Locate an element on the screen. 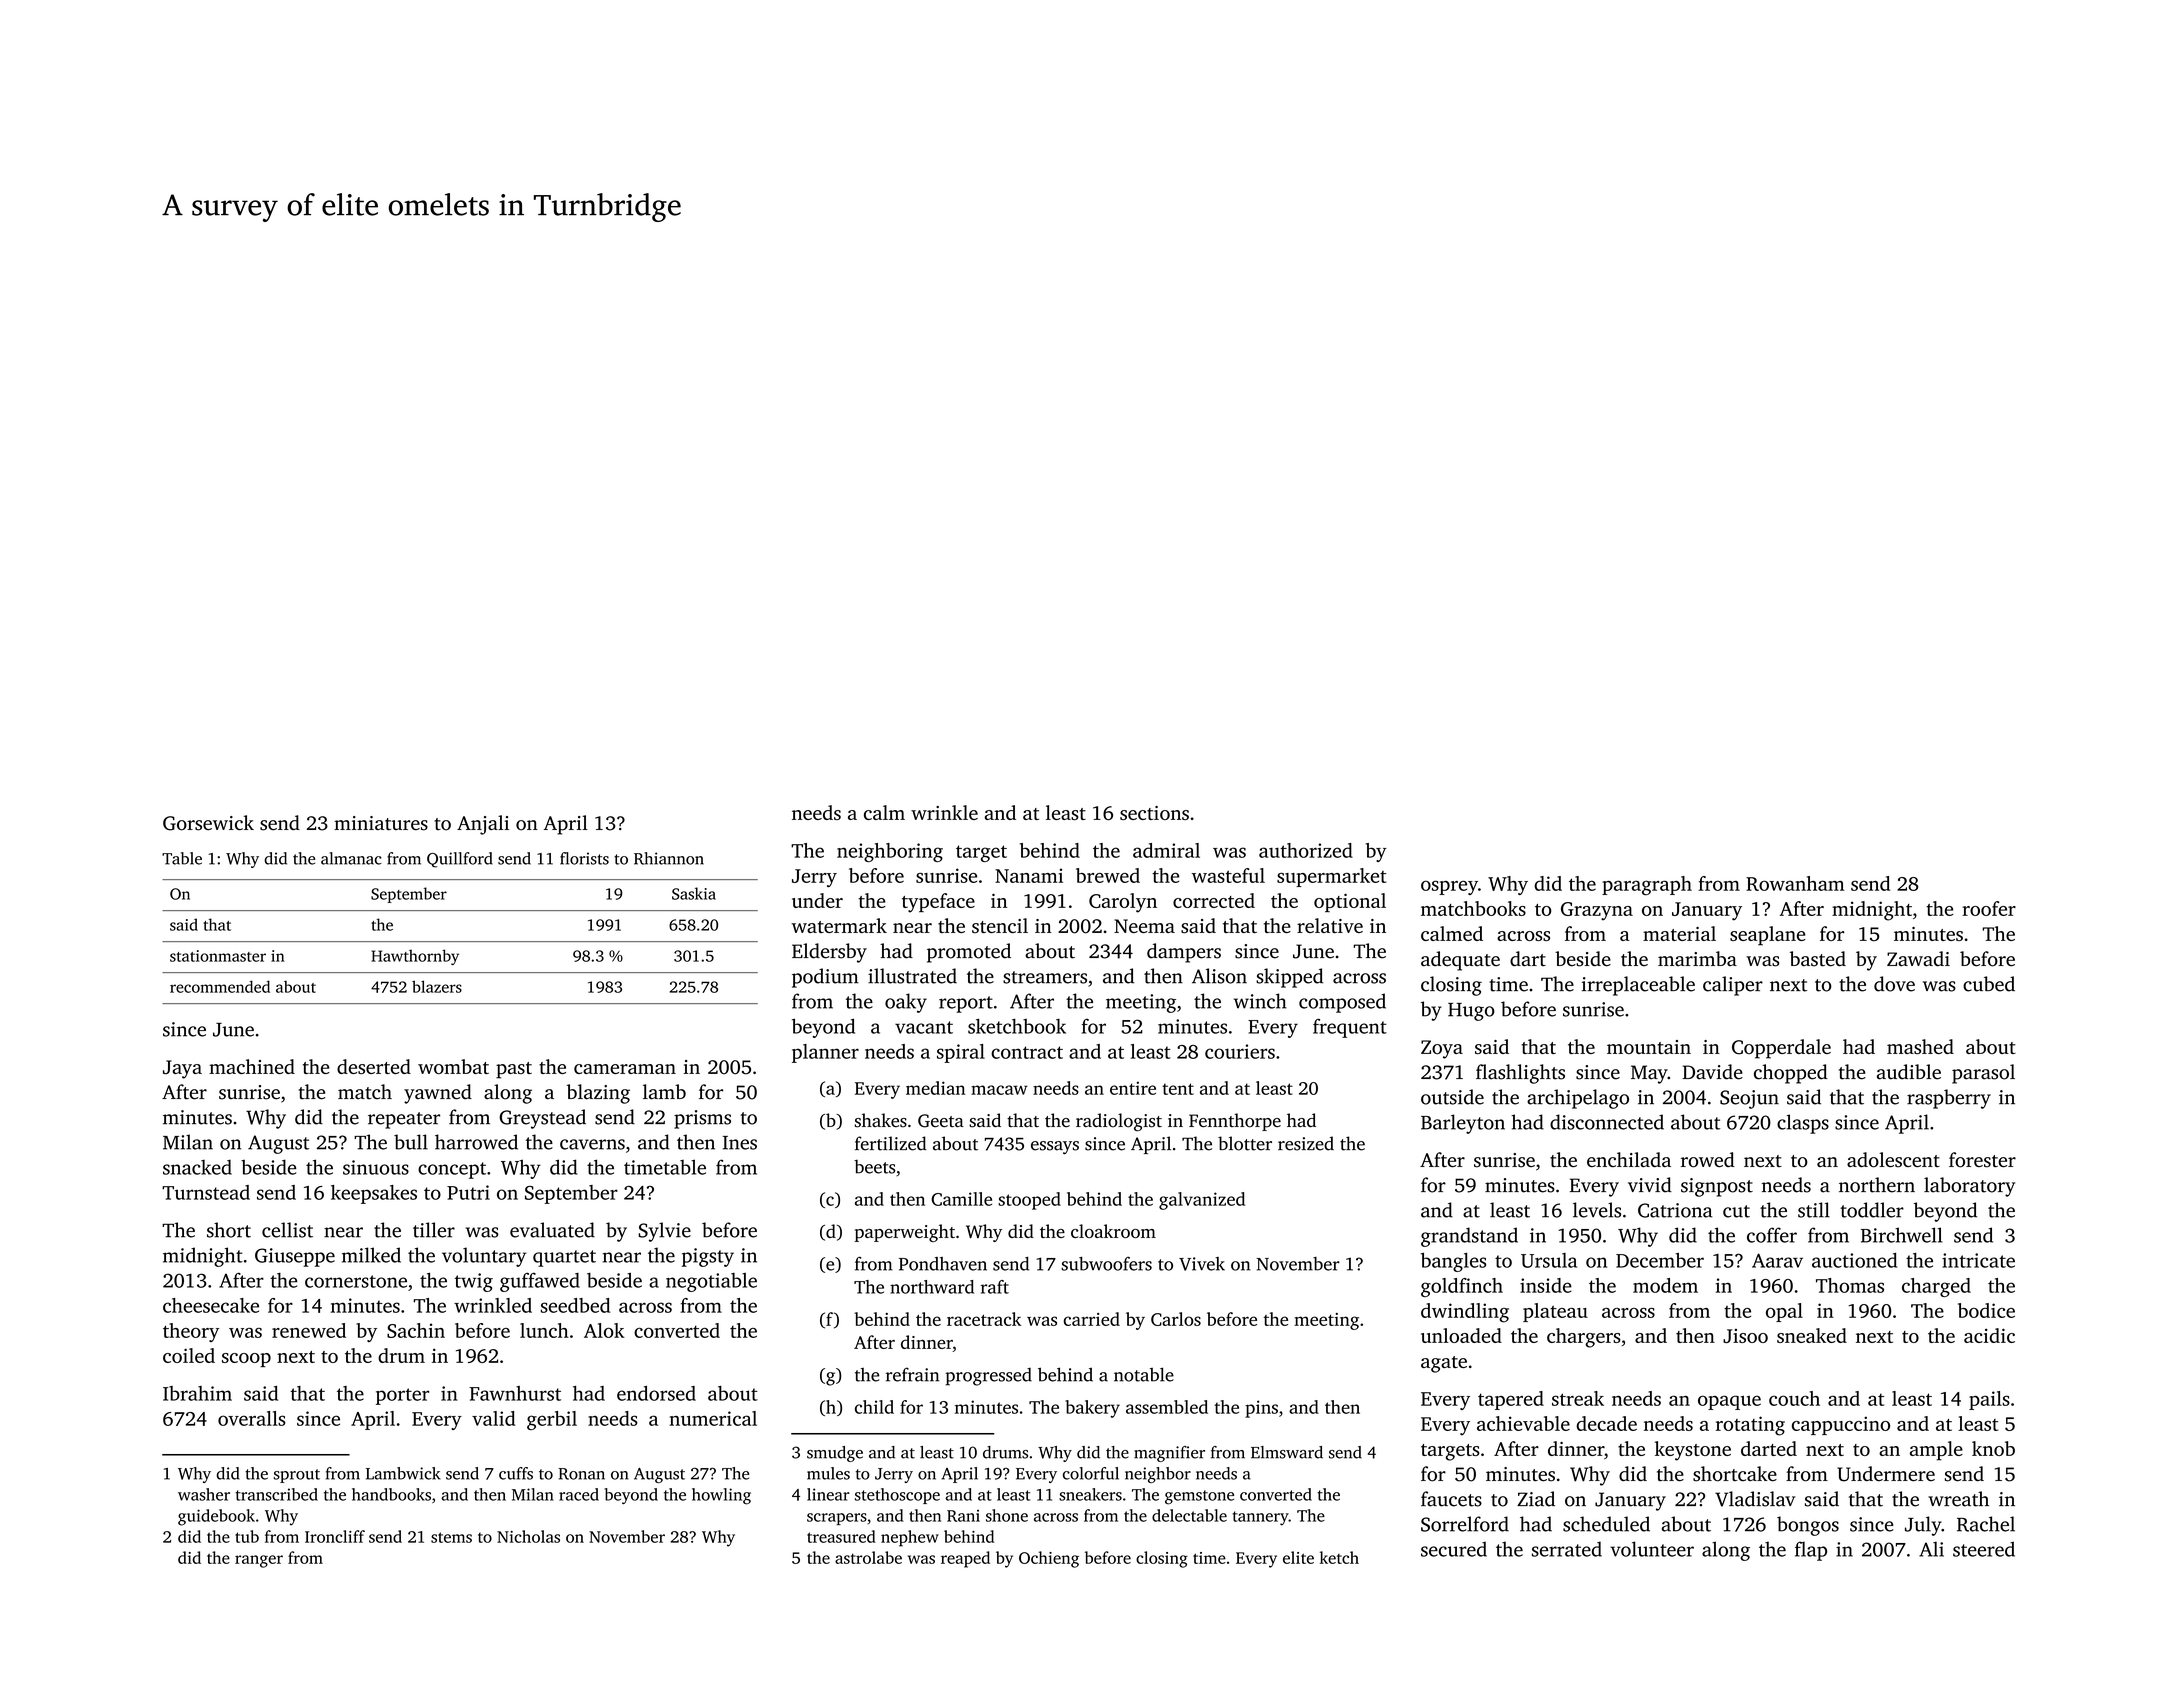 Image resolution: width=2178 pixels, height=1683 pixels. essays is located at coordinates (1055, 1148).
